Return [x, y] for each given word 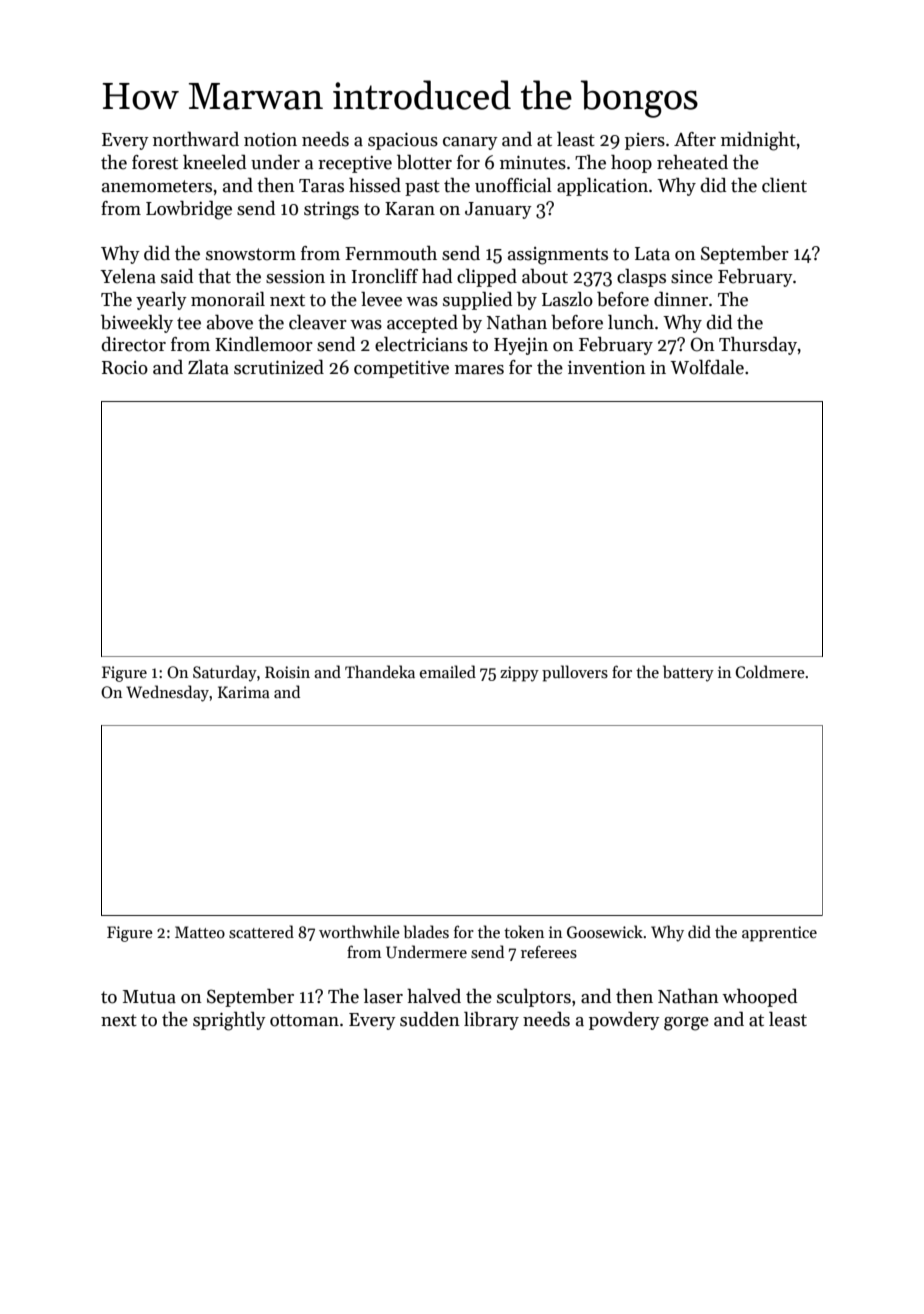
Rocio [125, 368]
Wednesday [167, 693]
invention [607, 368]
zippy [519, 674]
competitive [401, 369]
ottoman [304, 1020]
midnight [758, 141]
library [491, 1021]
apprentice [779, 934]
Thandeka [380, 671]
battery [688, 673]
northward [196, 139]
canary [470, 143]
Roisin [287, 672]
